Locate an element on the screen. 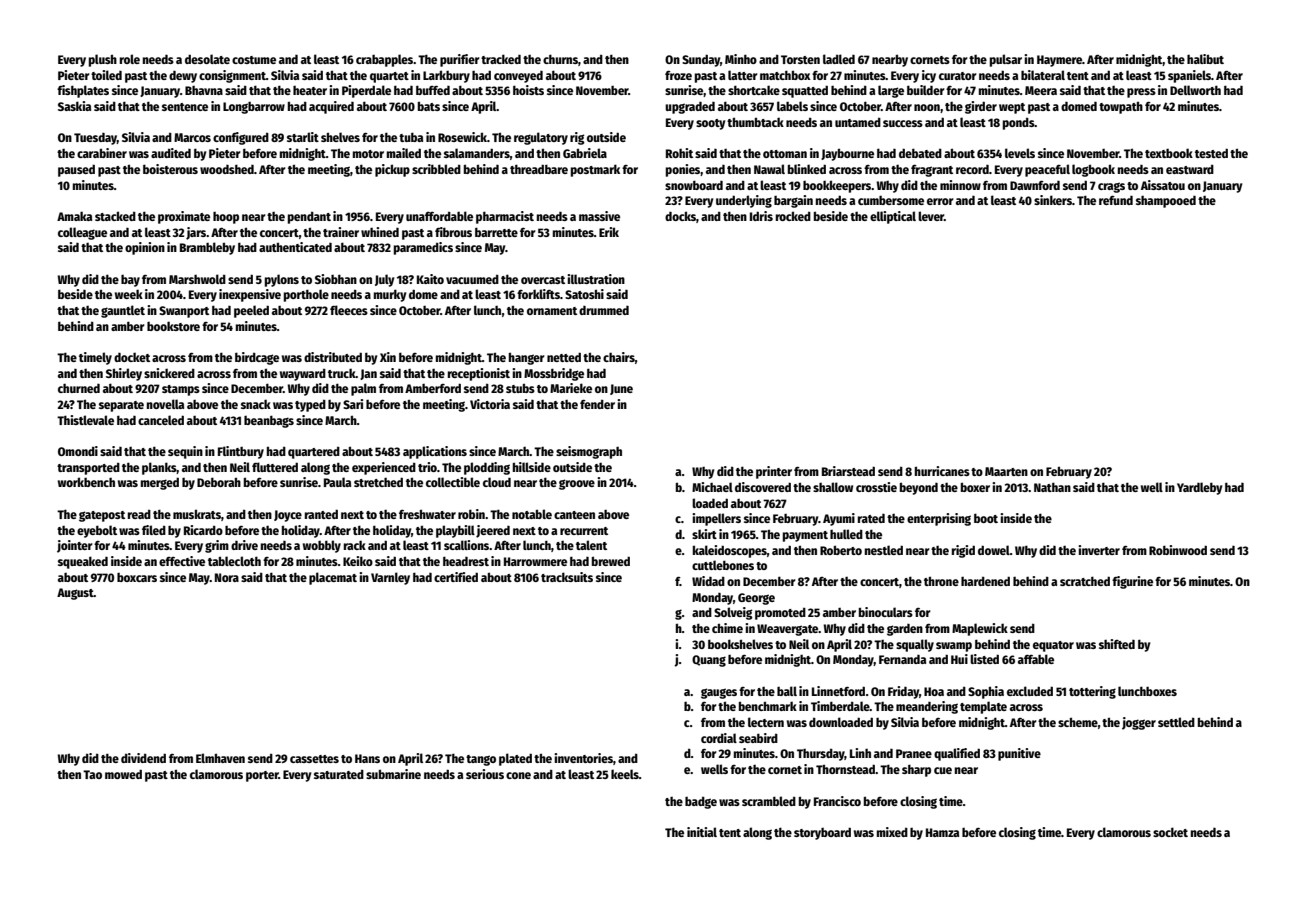 The image size is (1308, 924). initial is located at coordinates (702, 832).
